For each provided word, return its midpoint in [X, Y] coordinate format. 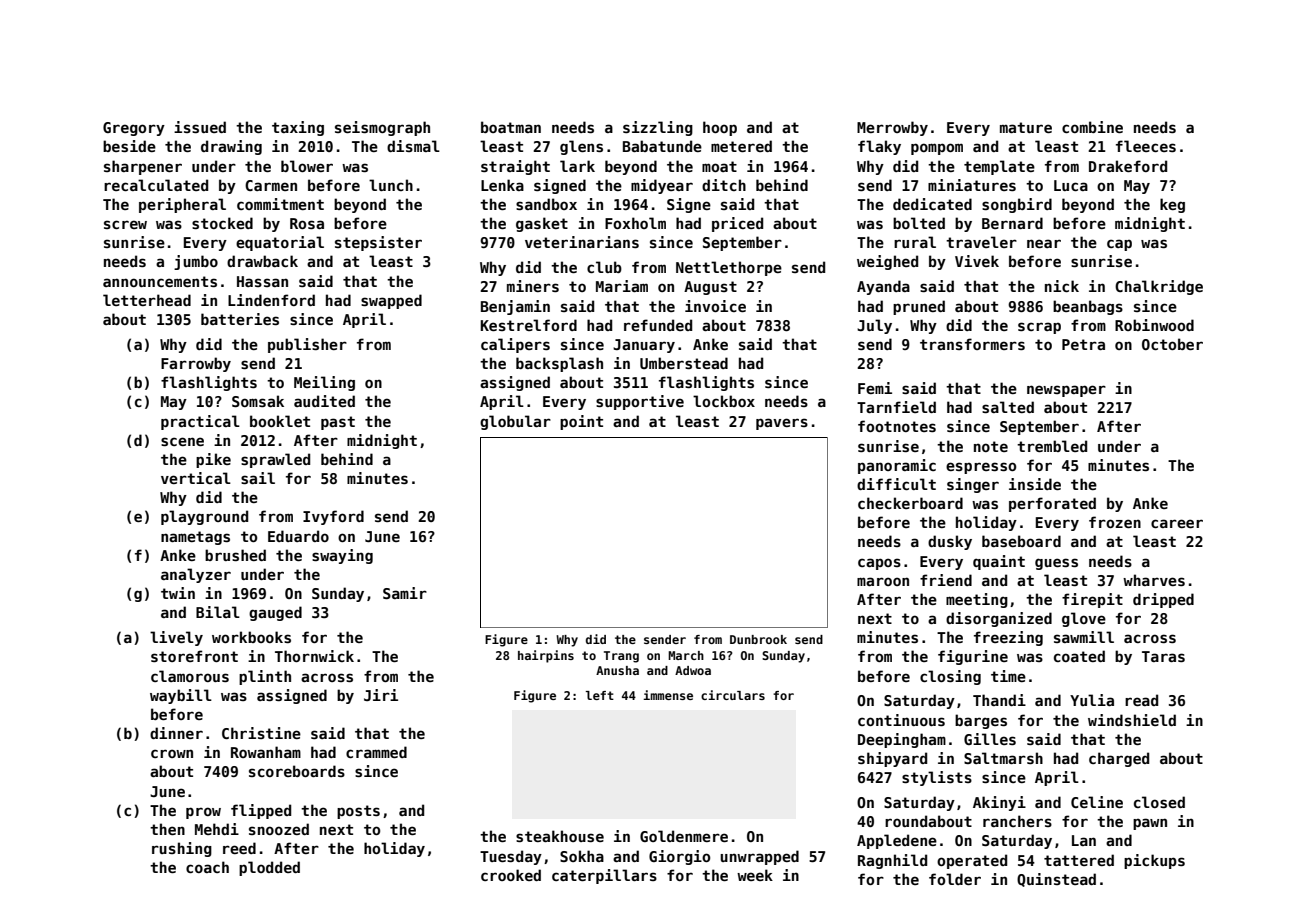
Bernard [1012, 223]
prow [203, 813]
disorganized [999, 619]
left [600, 695]
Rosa [307, 223]
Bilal [218, 612]
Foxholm [635, 223]
